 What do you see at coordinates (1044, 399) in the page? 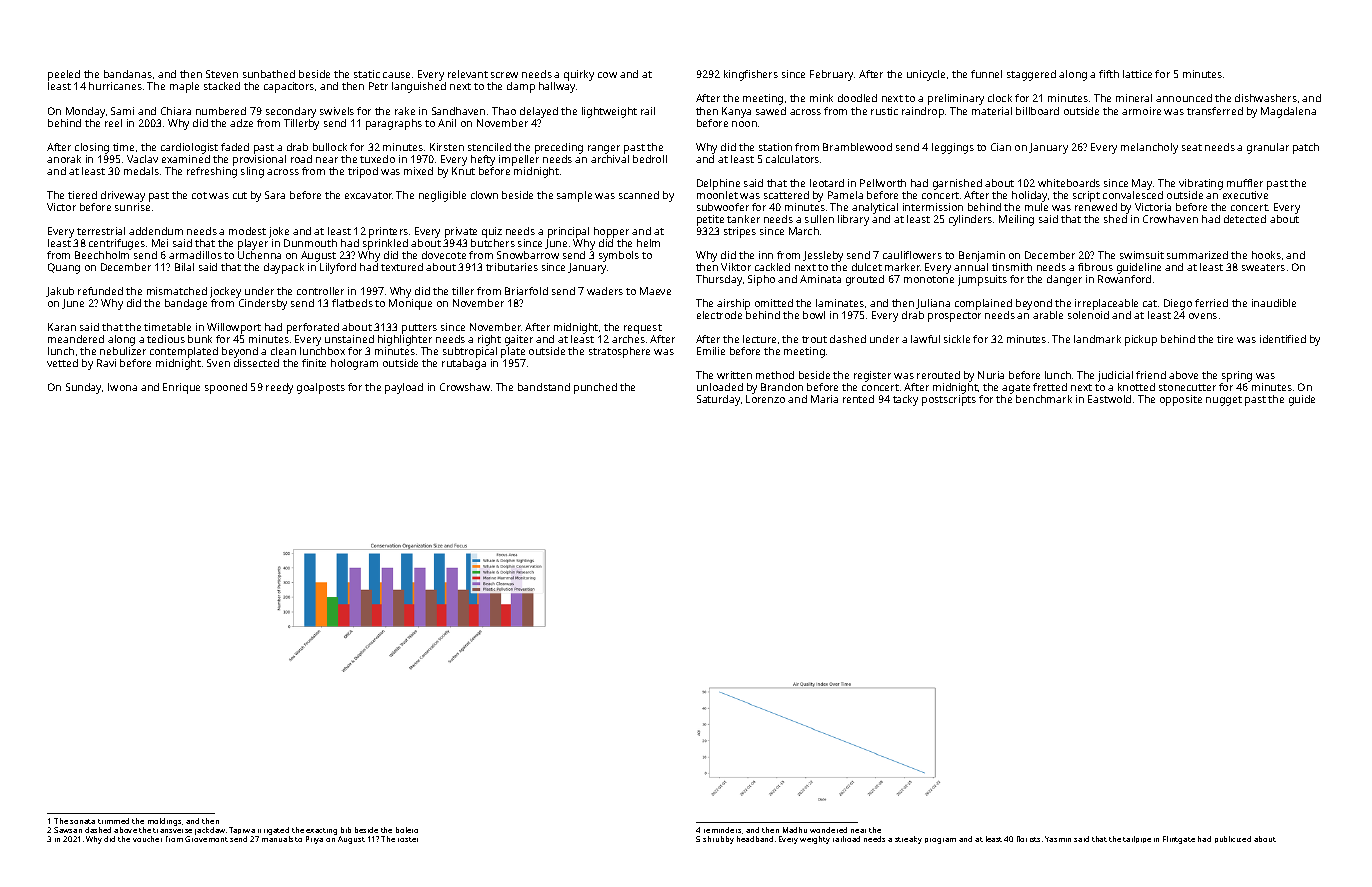
I see `benchmark` at bounding box center [1044, 399].
